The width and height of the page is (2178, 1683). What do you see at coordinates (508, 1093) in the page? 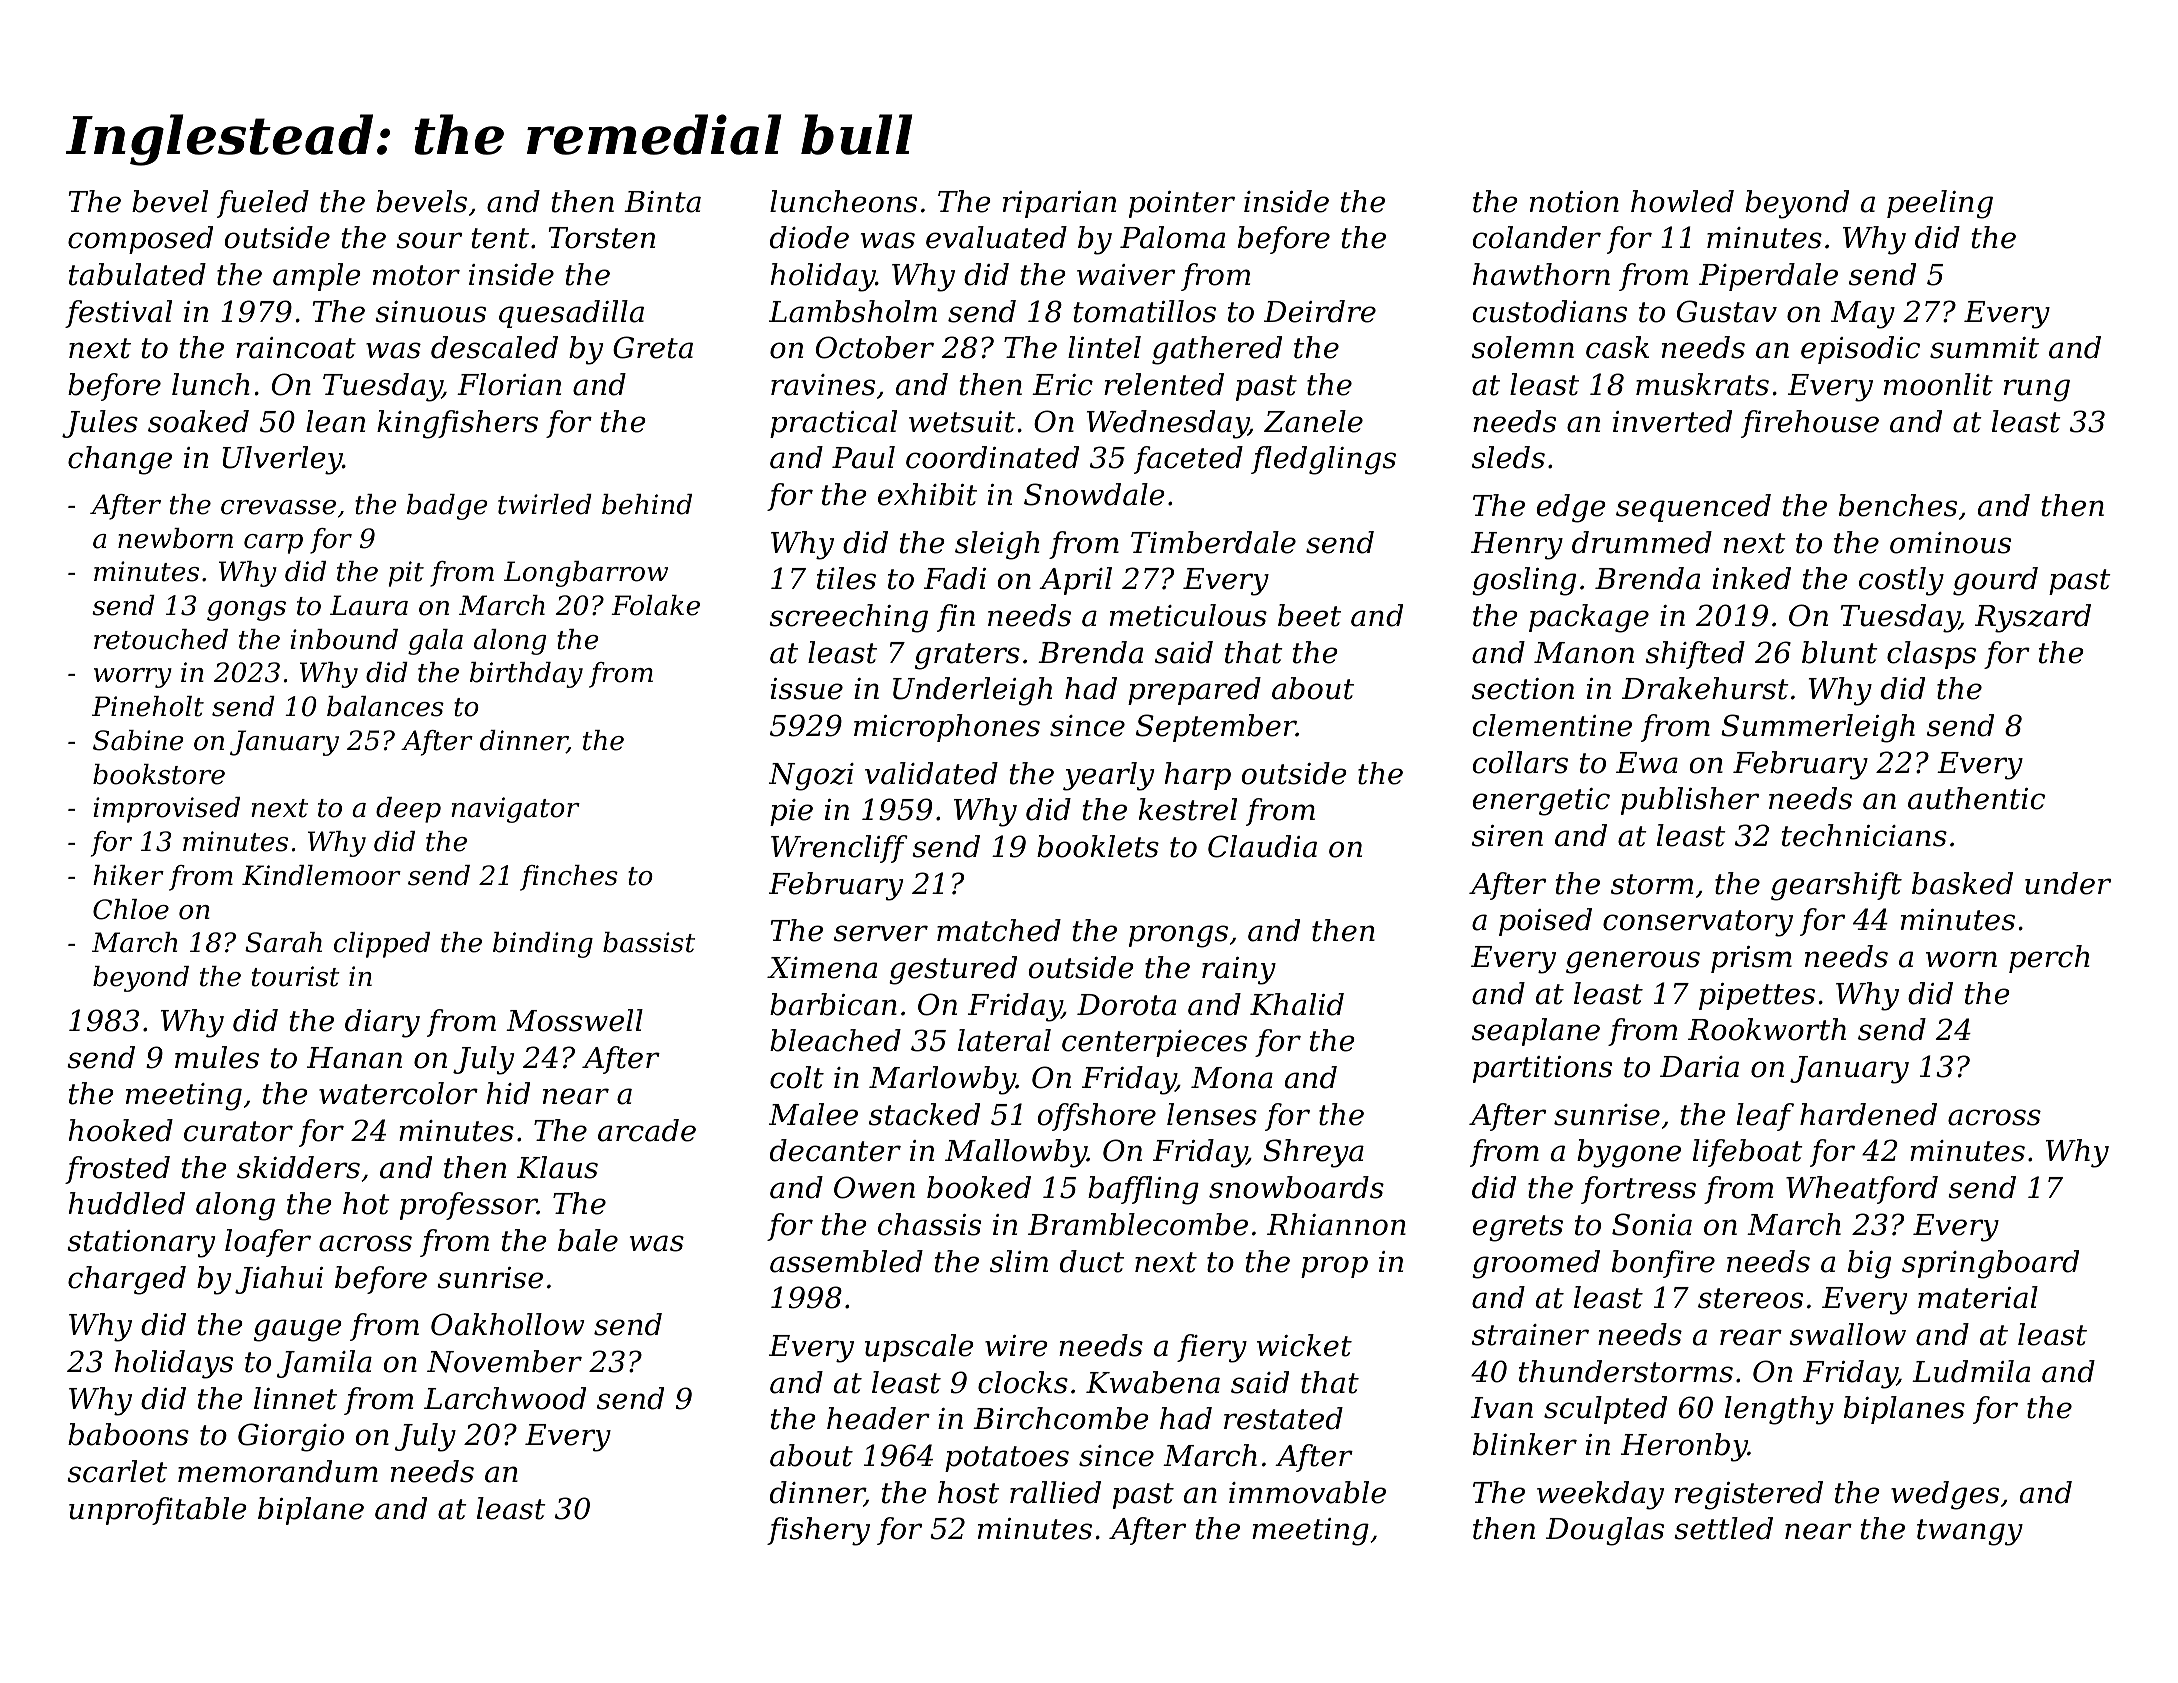
I see `hid` at bounding box center [508, 1093].
